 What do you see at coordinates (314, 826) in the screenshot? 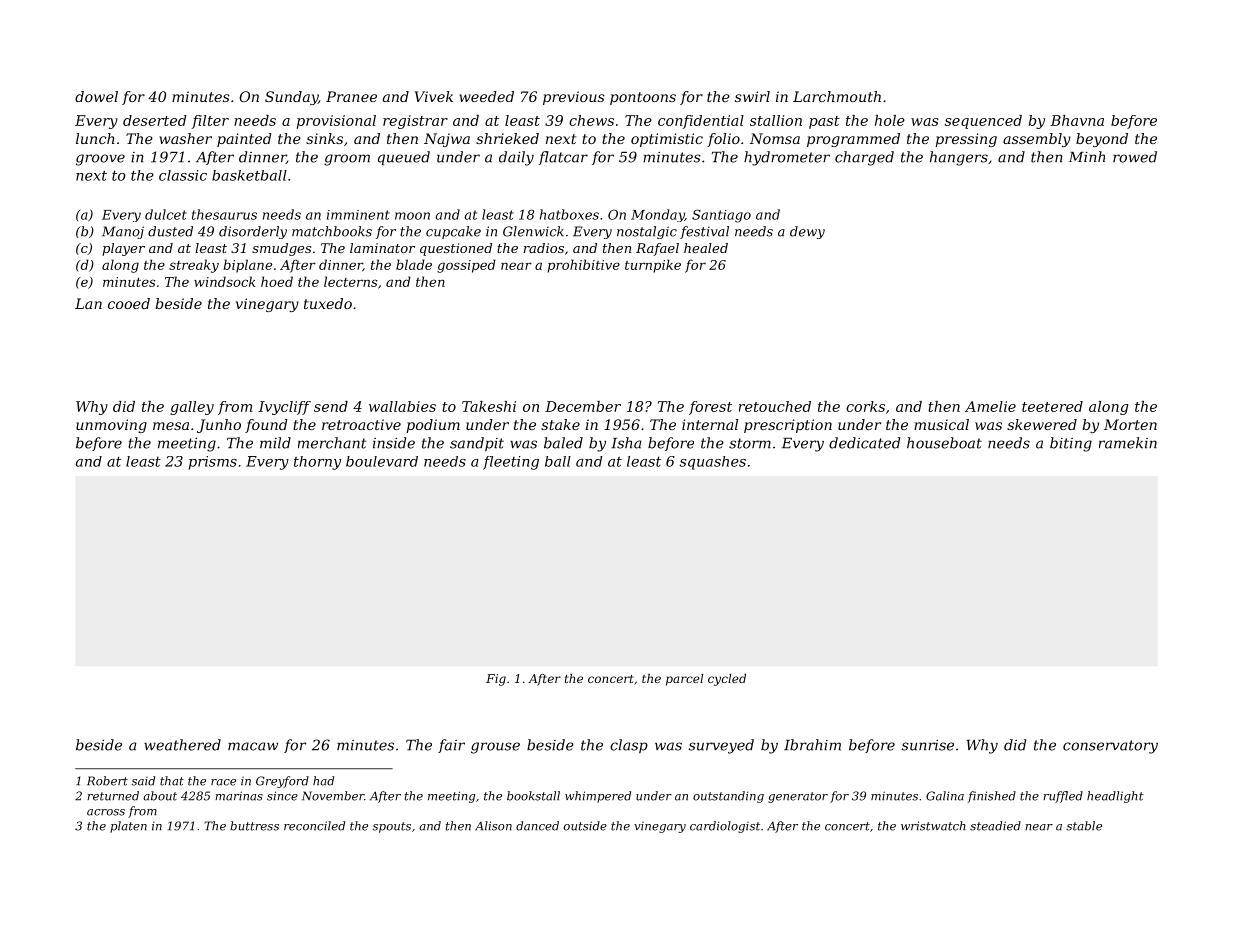
I see `reconciled` at bounding box center [314, 826].
